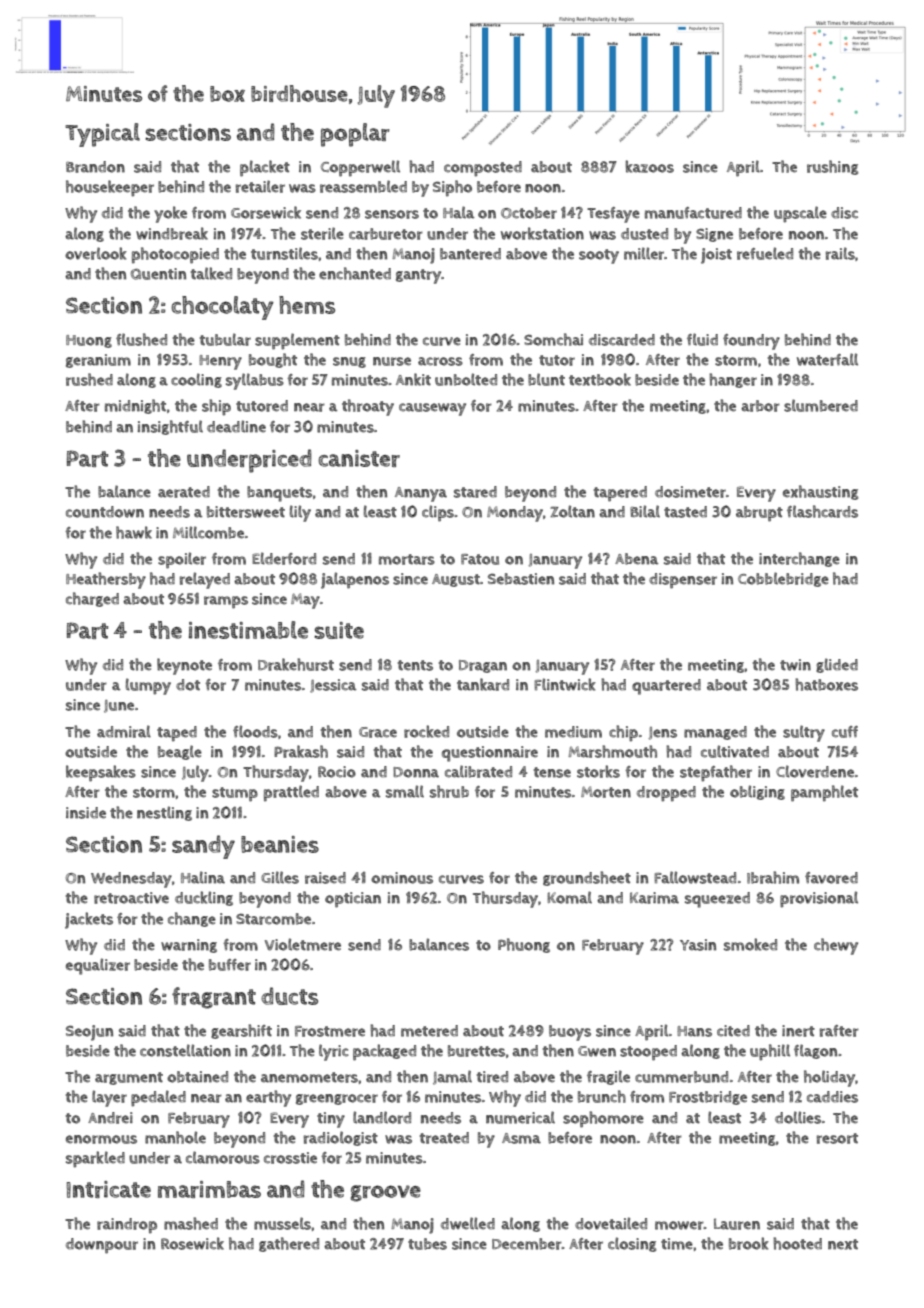  What do you see at coordinates (597, 1051) in the document?
I see `Gwen` at bounding box center [597, 1051].
